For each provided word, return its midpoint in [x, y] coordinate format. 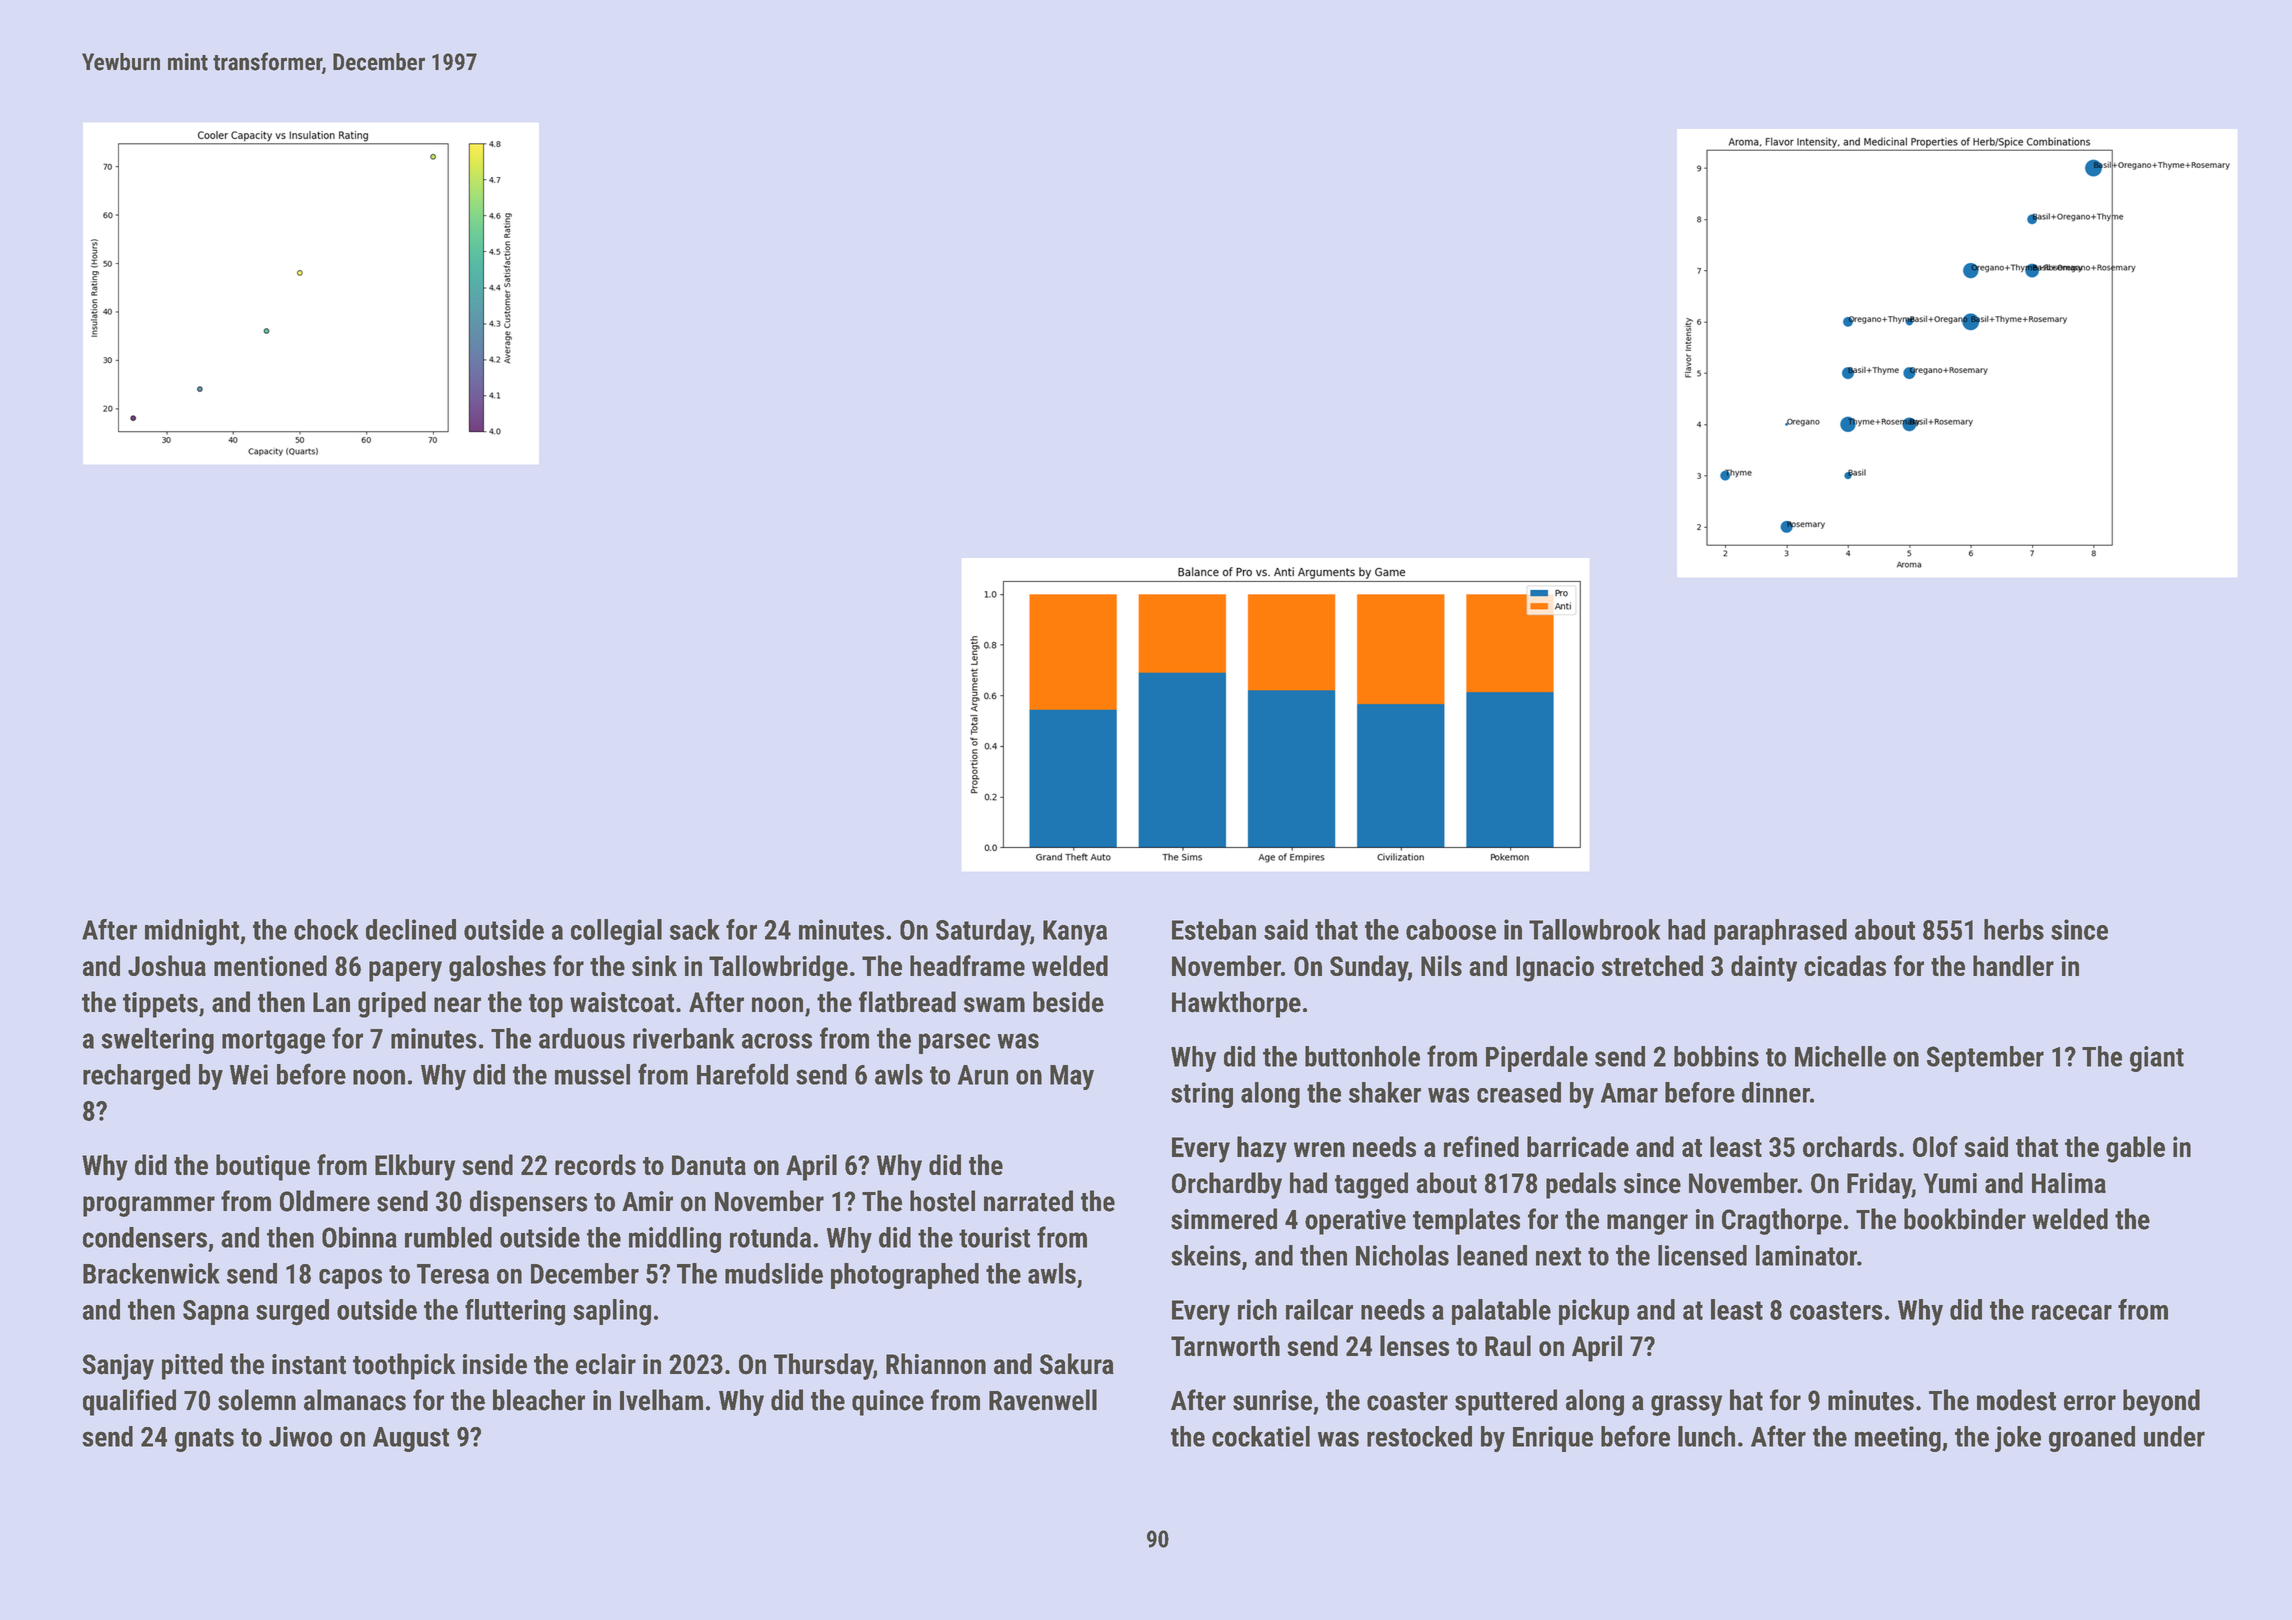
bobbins [1716, 1056]
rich [1257, 1309]
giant [2157, 1059]
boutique [263, 1167]
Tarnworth [1225, 1345]
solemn [257, 1400]
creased [1519, 1092]
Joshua [167, 965]
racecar [2072, 1312]
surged [292, 1312]
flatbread [907, 1002]
